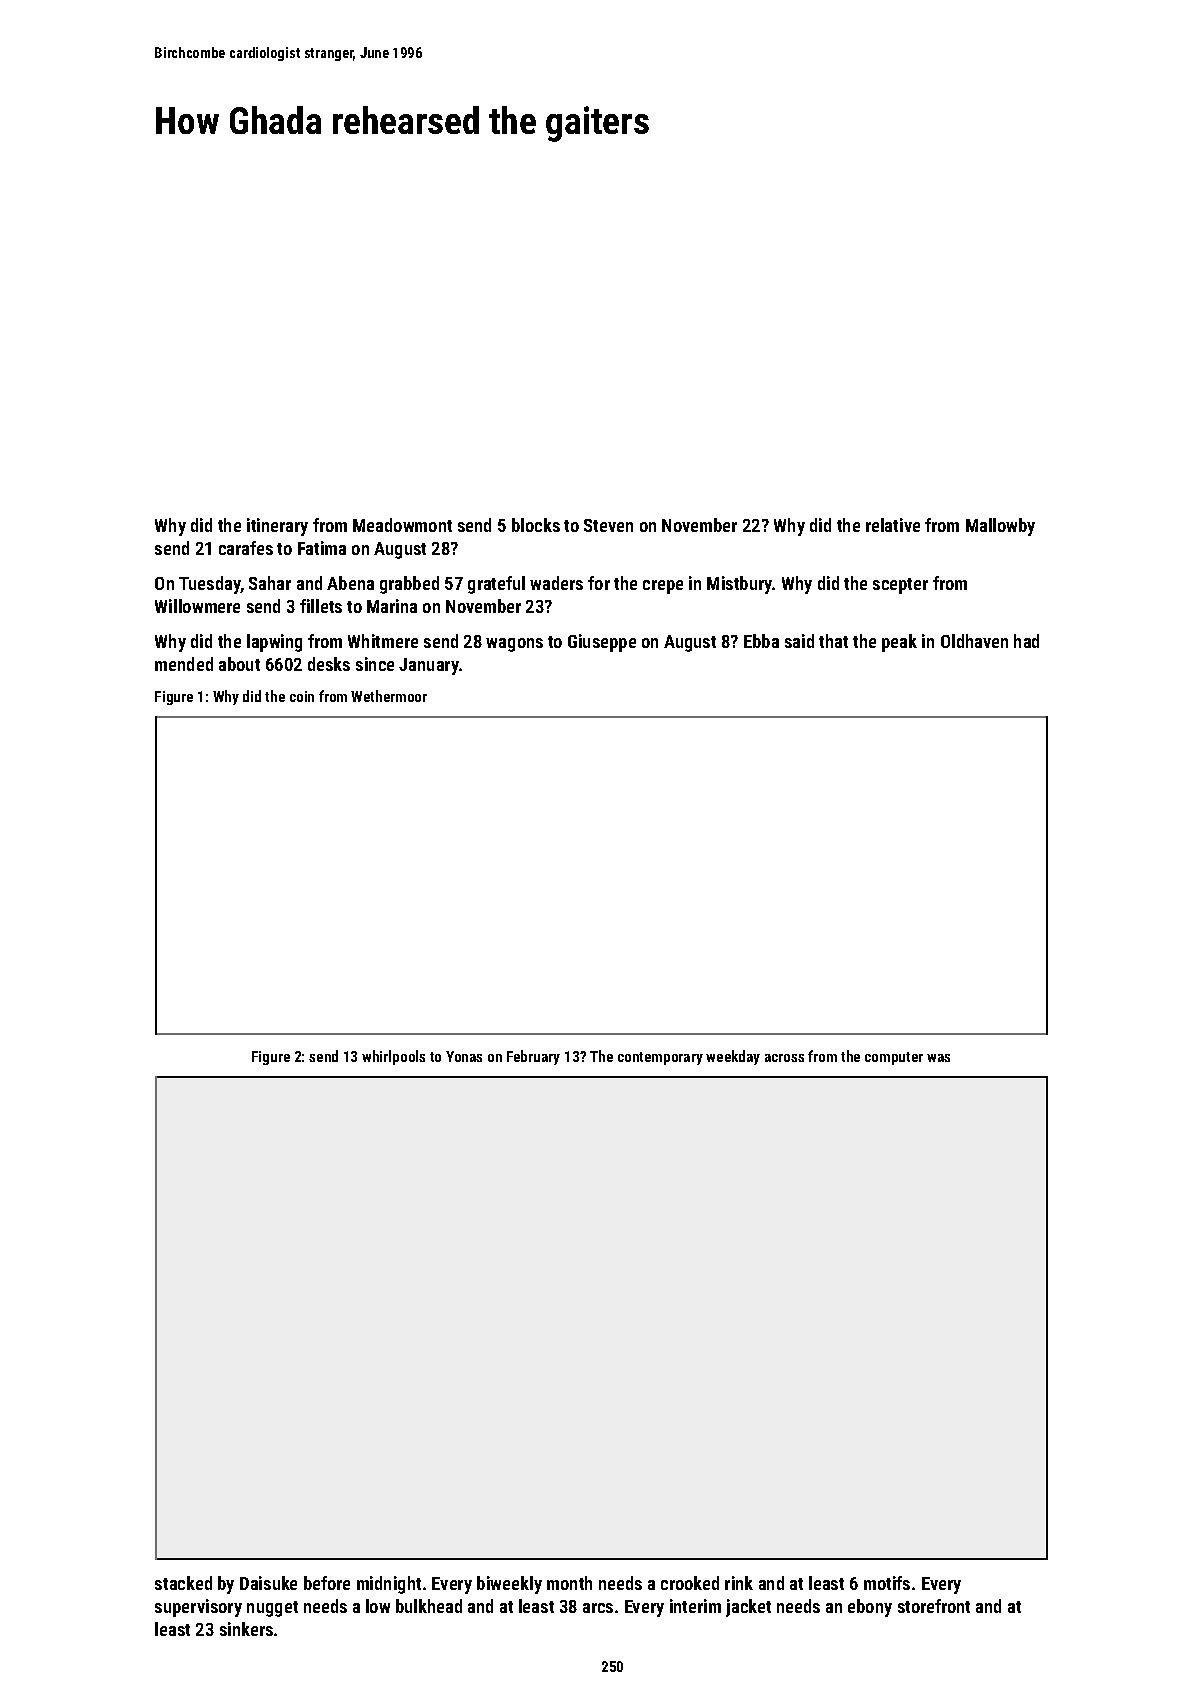 This screenshot has width=1203, height=1702. I want to click on relative, so click(893, 525).
